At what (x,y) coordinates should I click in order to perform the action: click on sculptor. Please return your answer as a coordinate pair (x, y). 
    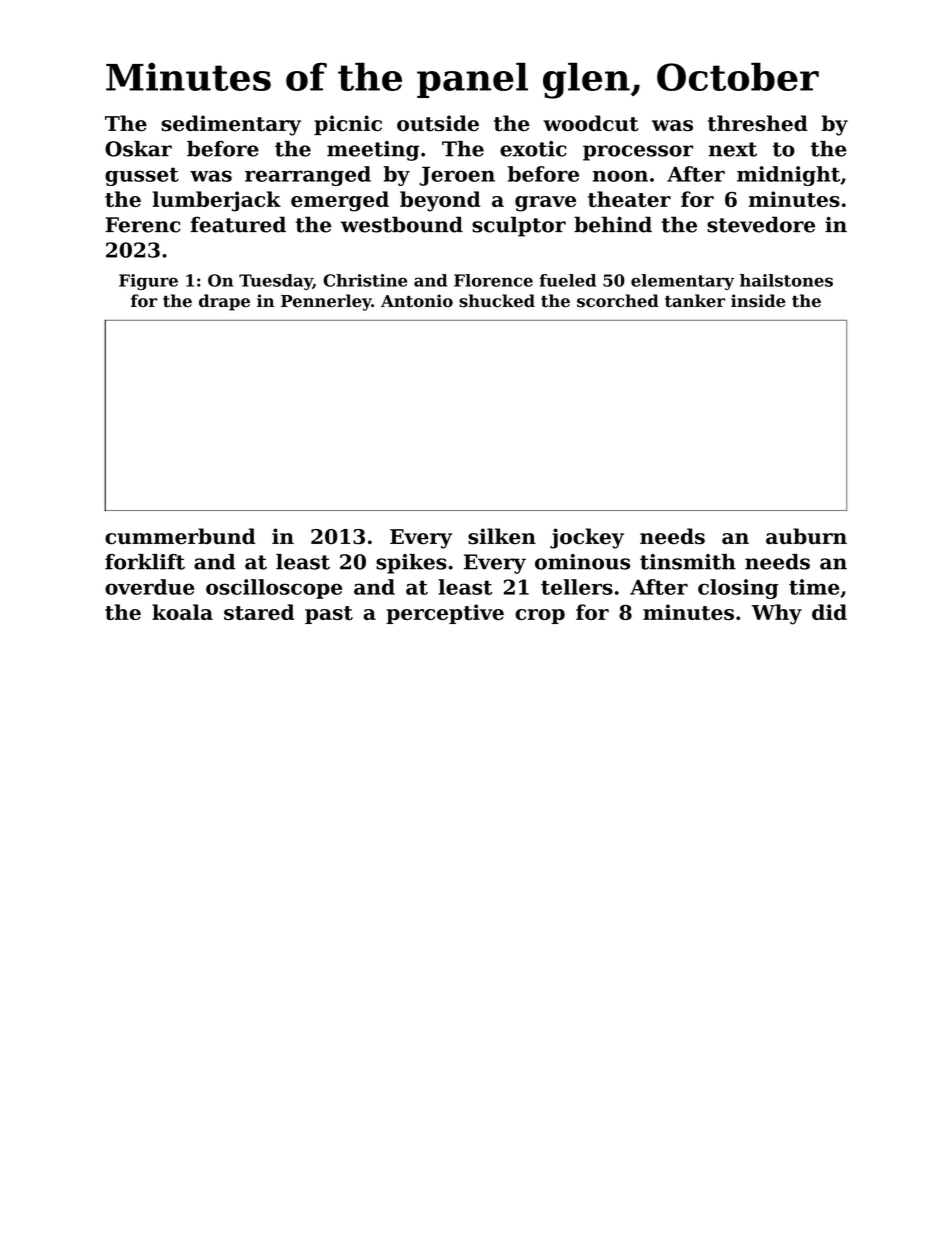
    Looking at the image, I should click on (519, 226).
